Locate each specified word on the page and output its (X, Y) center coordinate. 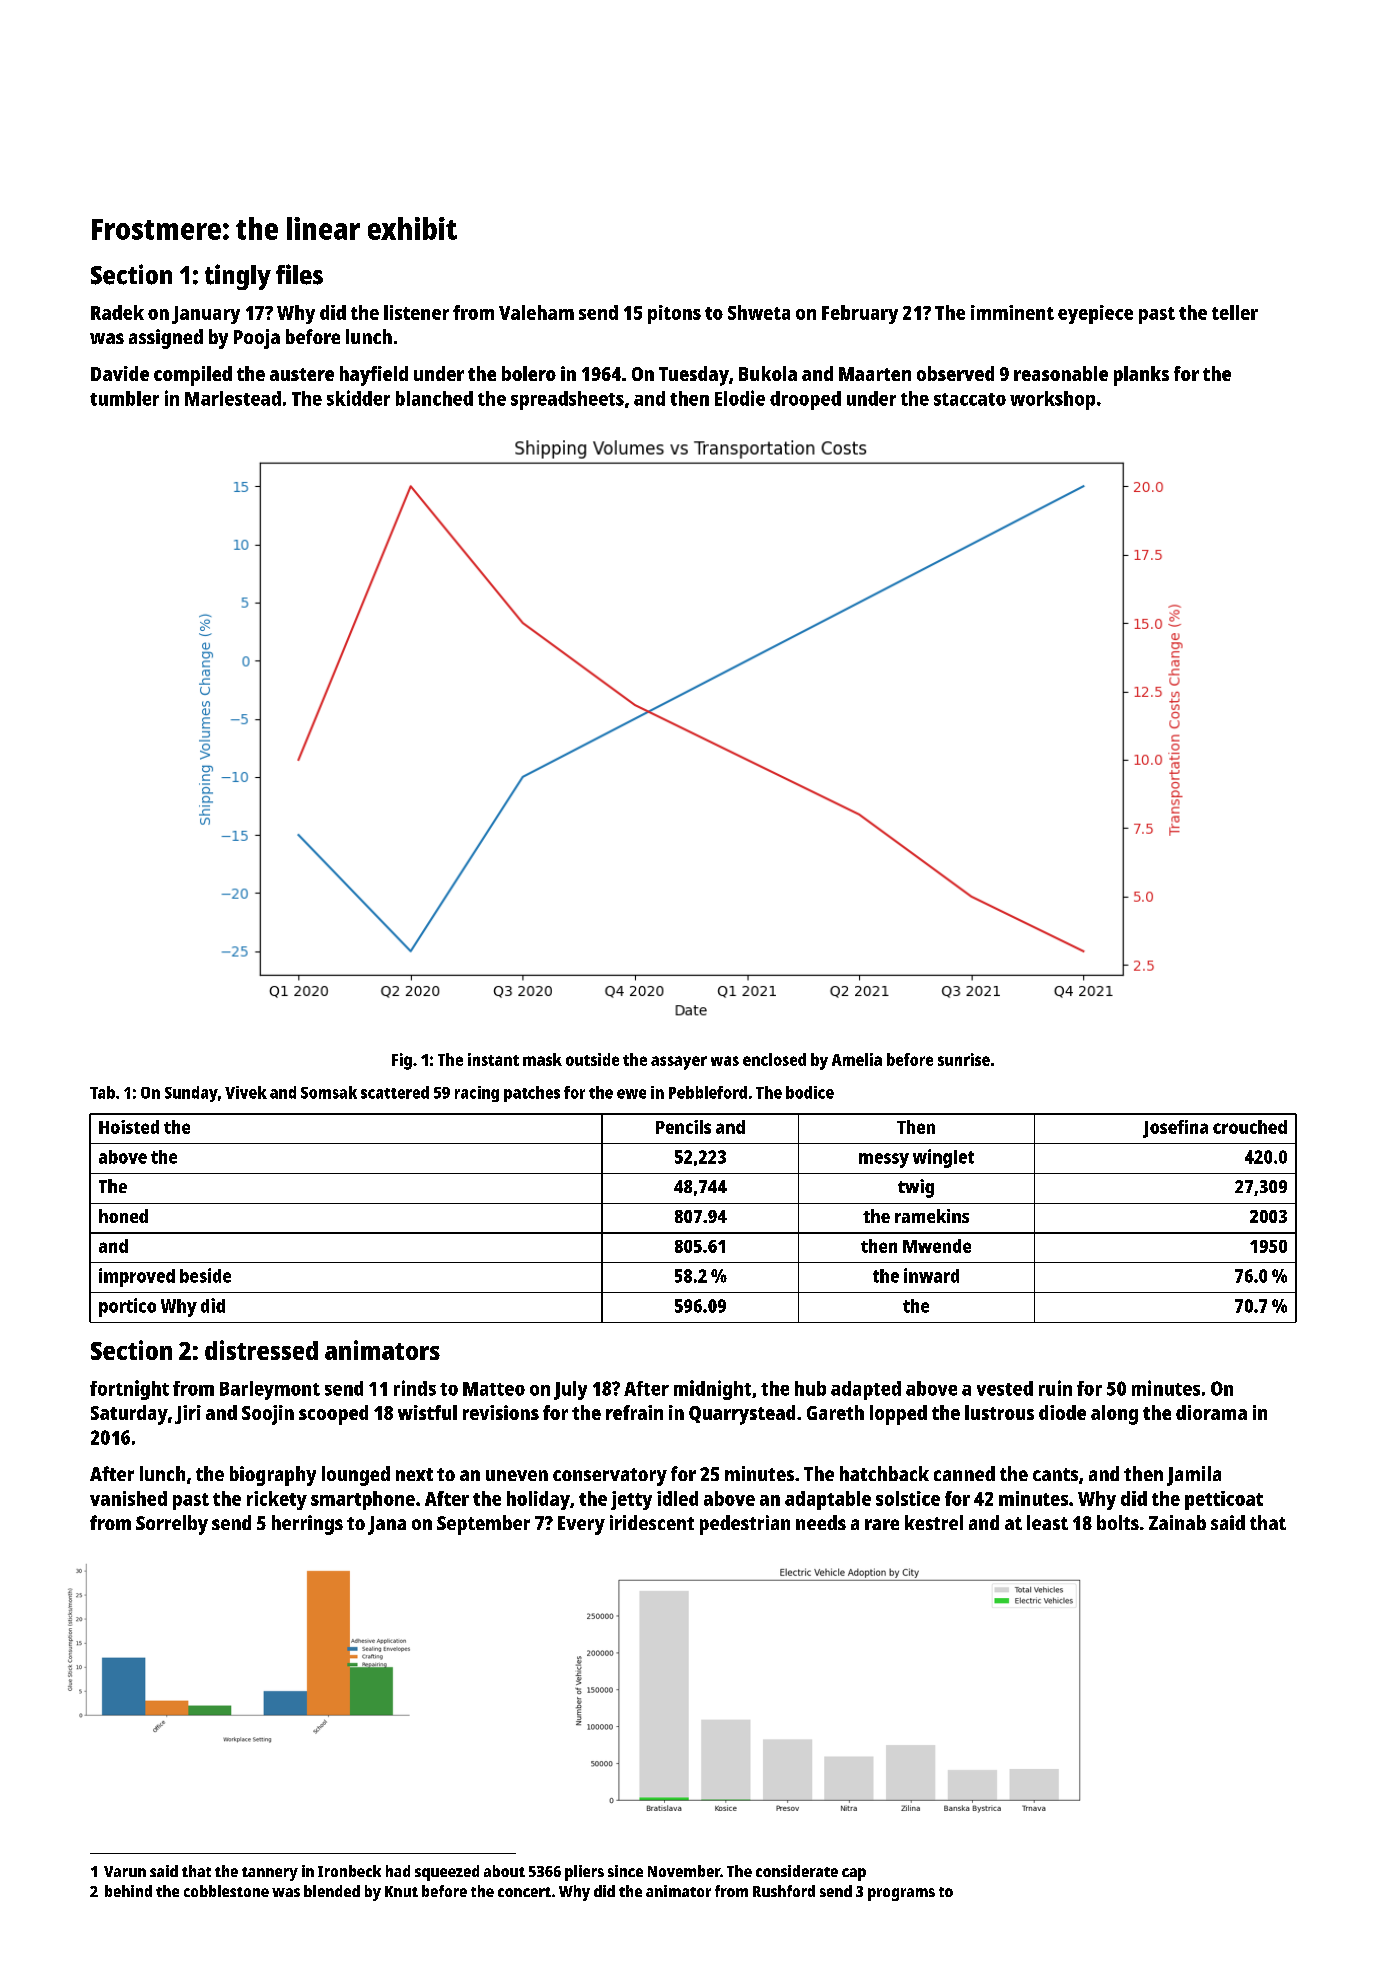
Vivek (246, 1092)
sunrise (964, 1059)
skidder (358, 398)
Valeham (536, 312)
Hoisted (129, 1127)
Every (581, 1525)
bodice (810, 1092)
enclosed (774, 1059)
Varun (125, 1871)
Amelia (857, 1059)
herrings (307, 1525)
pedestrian (745, 1525)
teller (1235, 312)
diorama (1211, 1412)
